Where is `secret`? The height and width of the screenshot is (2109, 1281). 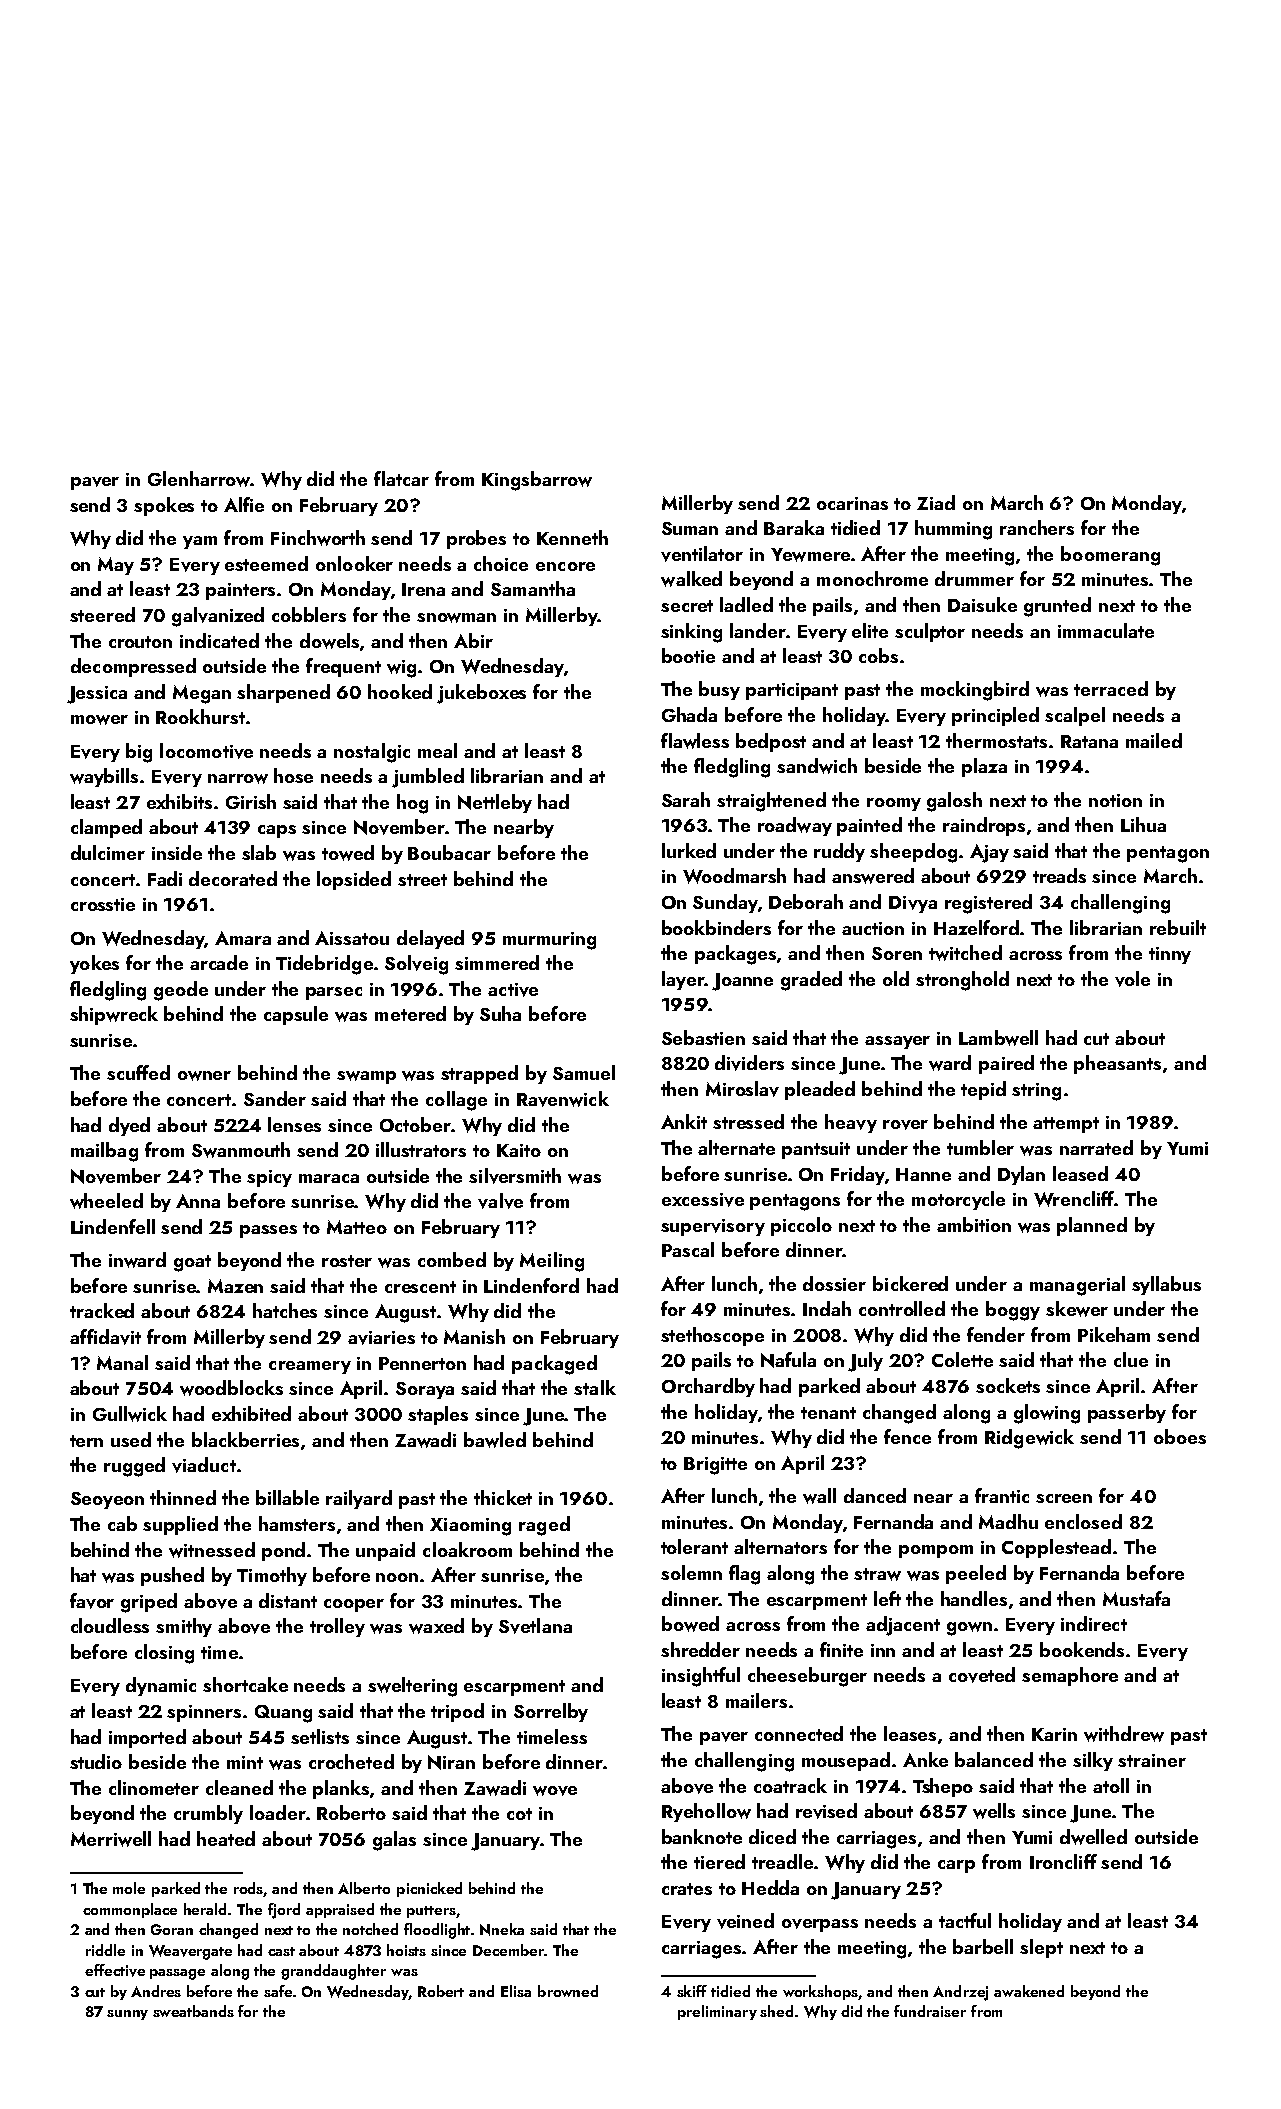
secret is located at coordinates (687, 606).
